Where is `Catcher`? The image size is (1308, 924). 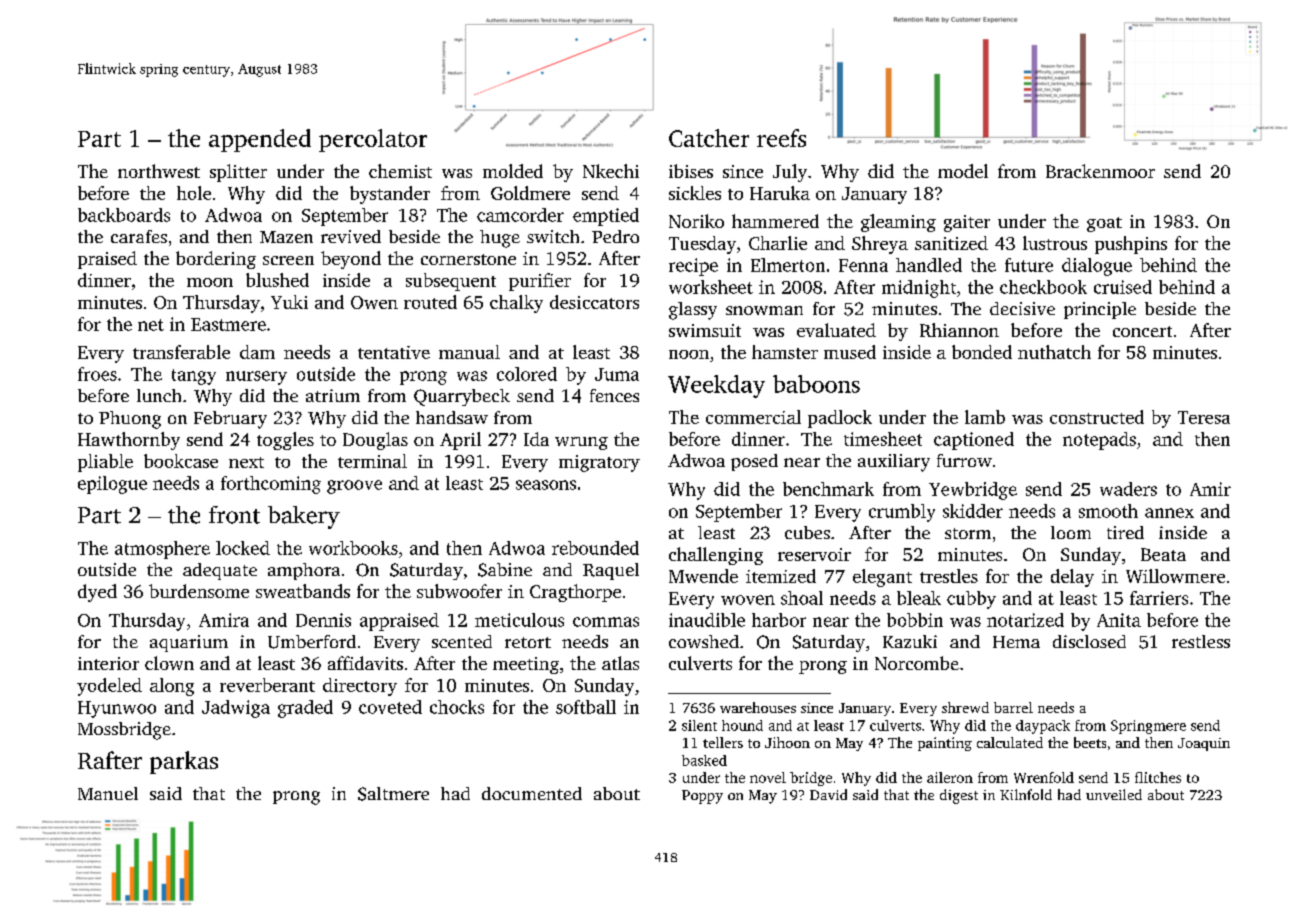 Catcher is located at coordinates (709, 138).
